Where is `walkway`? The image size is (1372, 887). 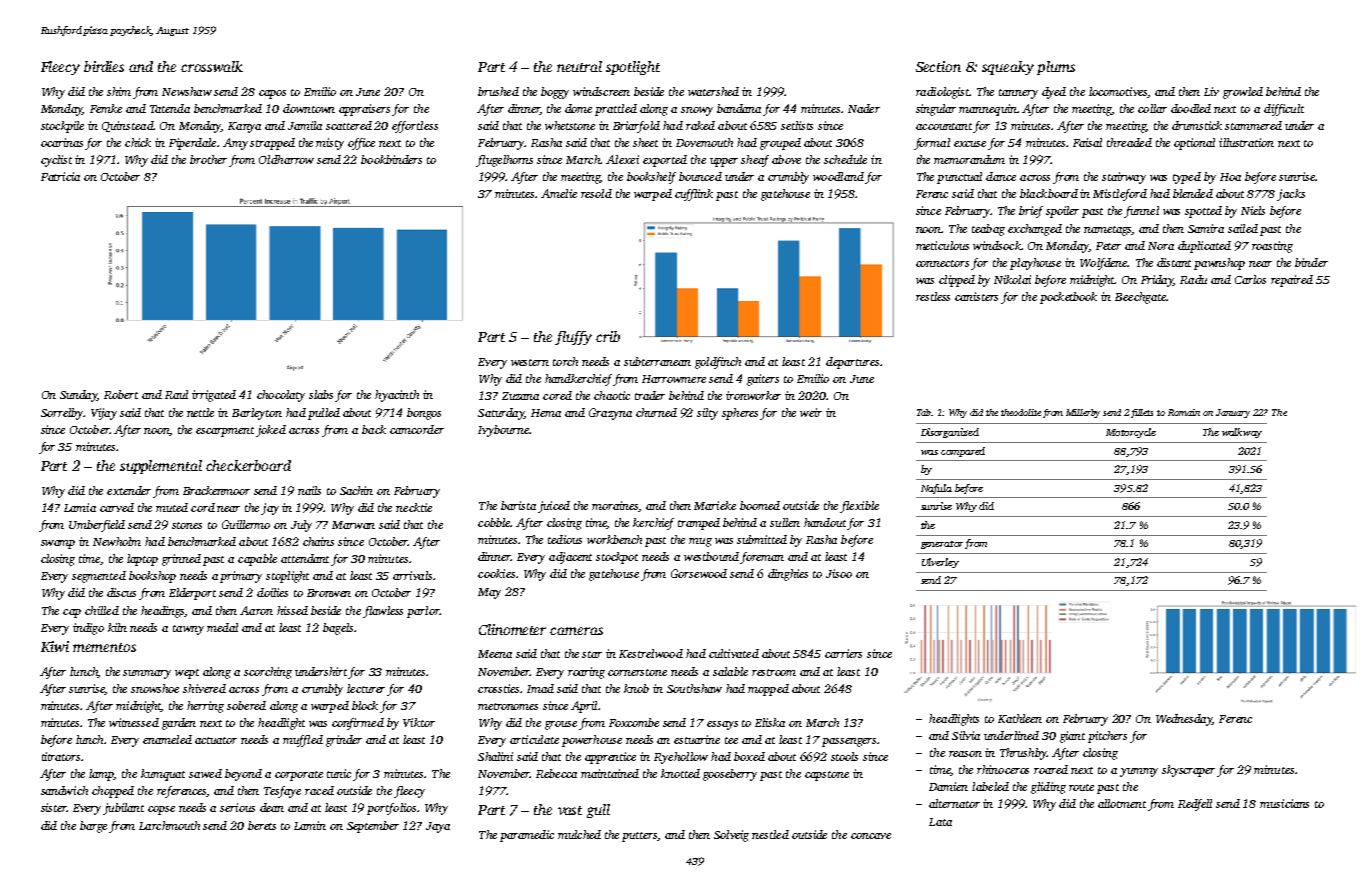 walkway is located at coordinates (1242, 433).
